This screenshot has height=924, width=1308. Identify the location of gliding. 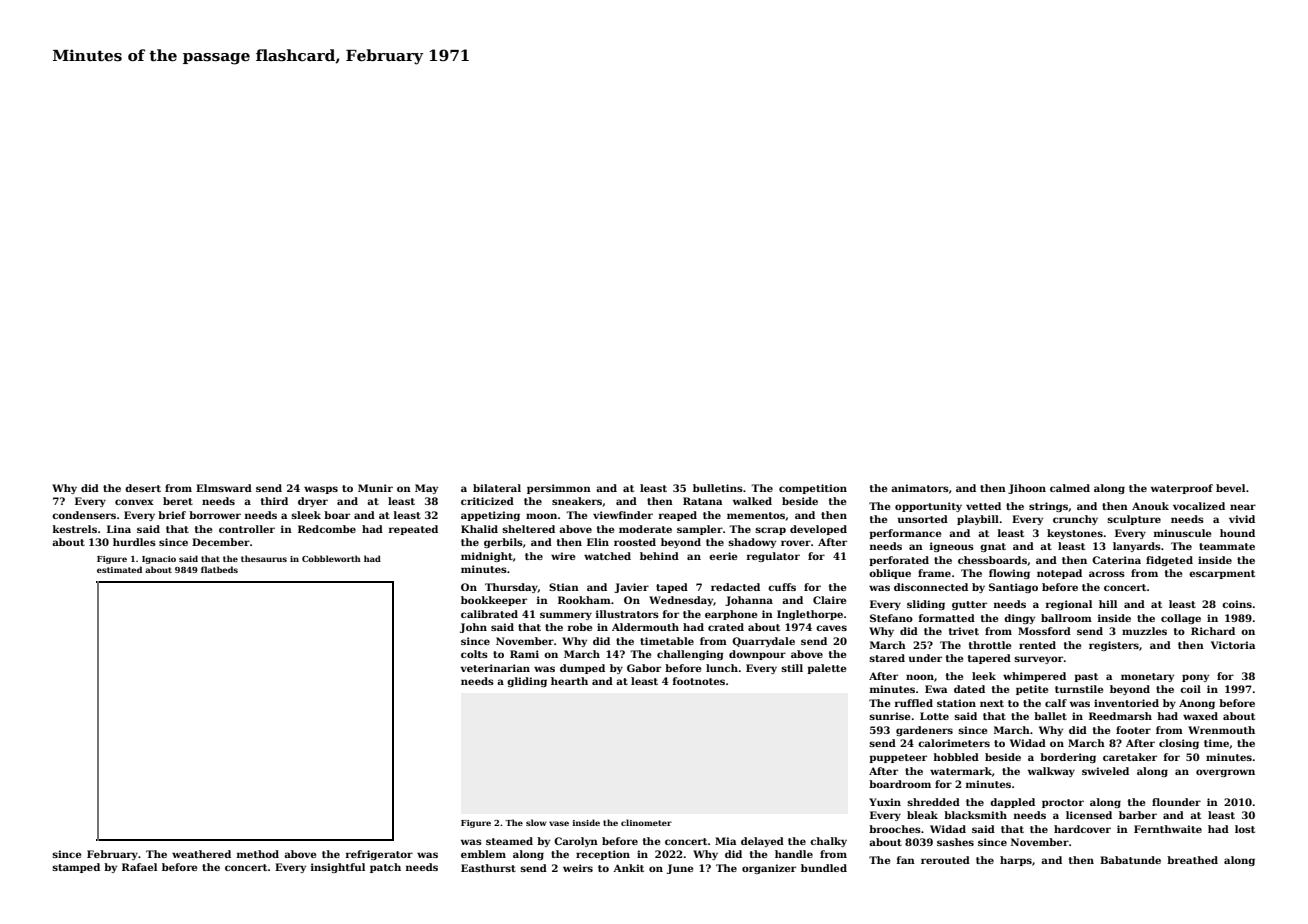
(527, 682).
